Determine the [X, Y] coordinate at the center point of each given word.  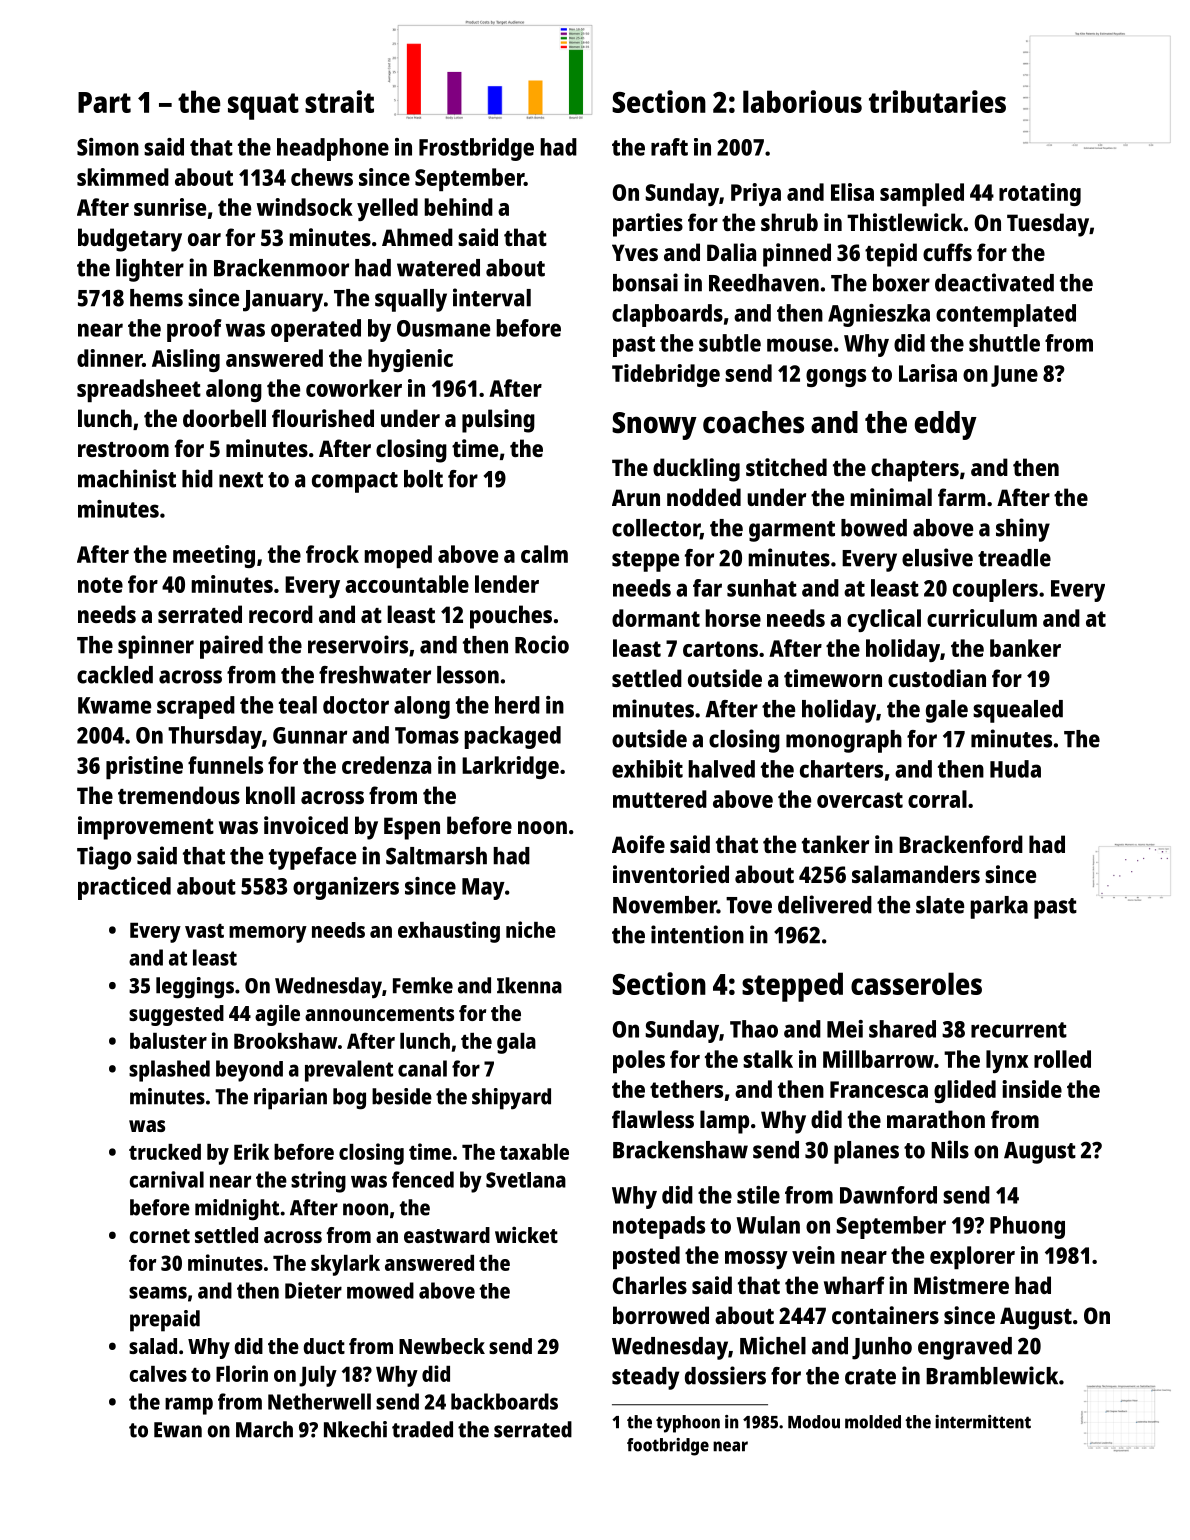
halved [721, 769]
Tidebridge [666, 375]
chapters [915, 470]
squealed [1018, 711]
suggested [176, 1015]
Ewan [178, 1430]
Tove [749, 905]
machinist [127, 478]
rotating [1040, 194]
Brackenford [961, 844]
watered [438, 268]
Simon [108, 147]
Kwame [114, 705]
